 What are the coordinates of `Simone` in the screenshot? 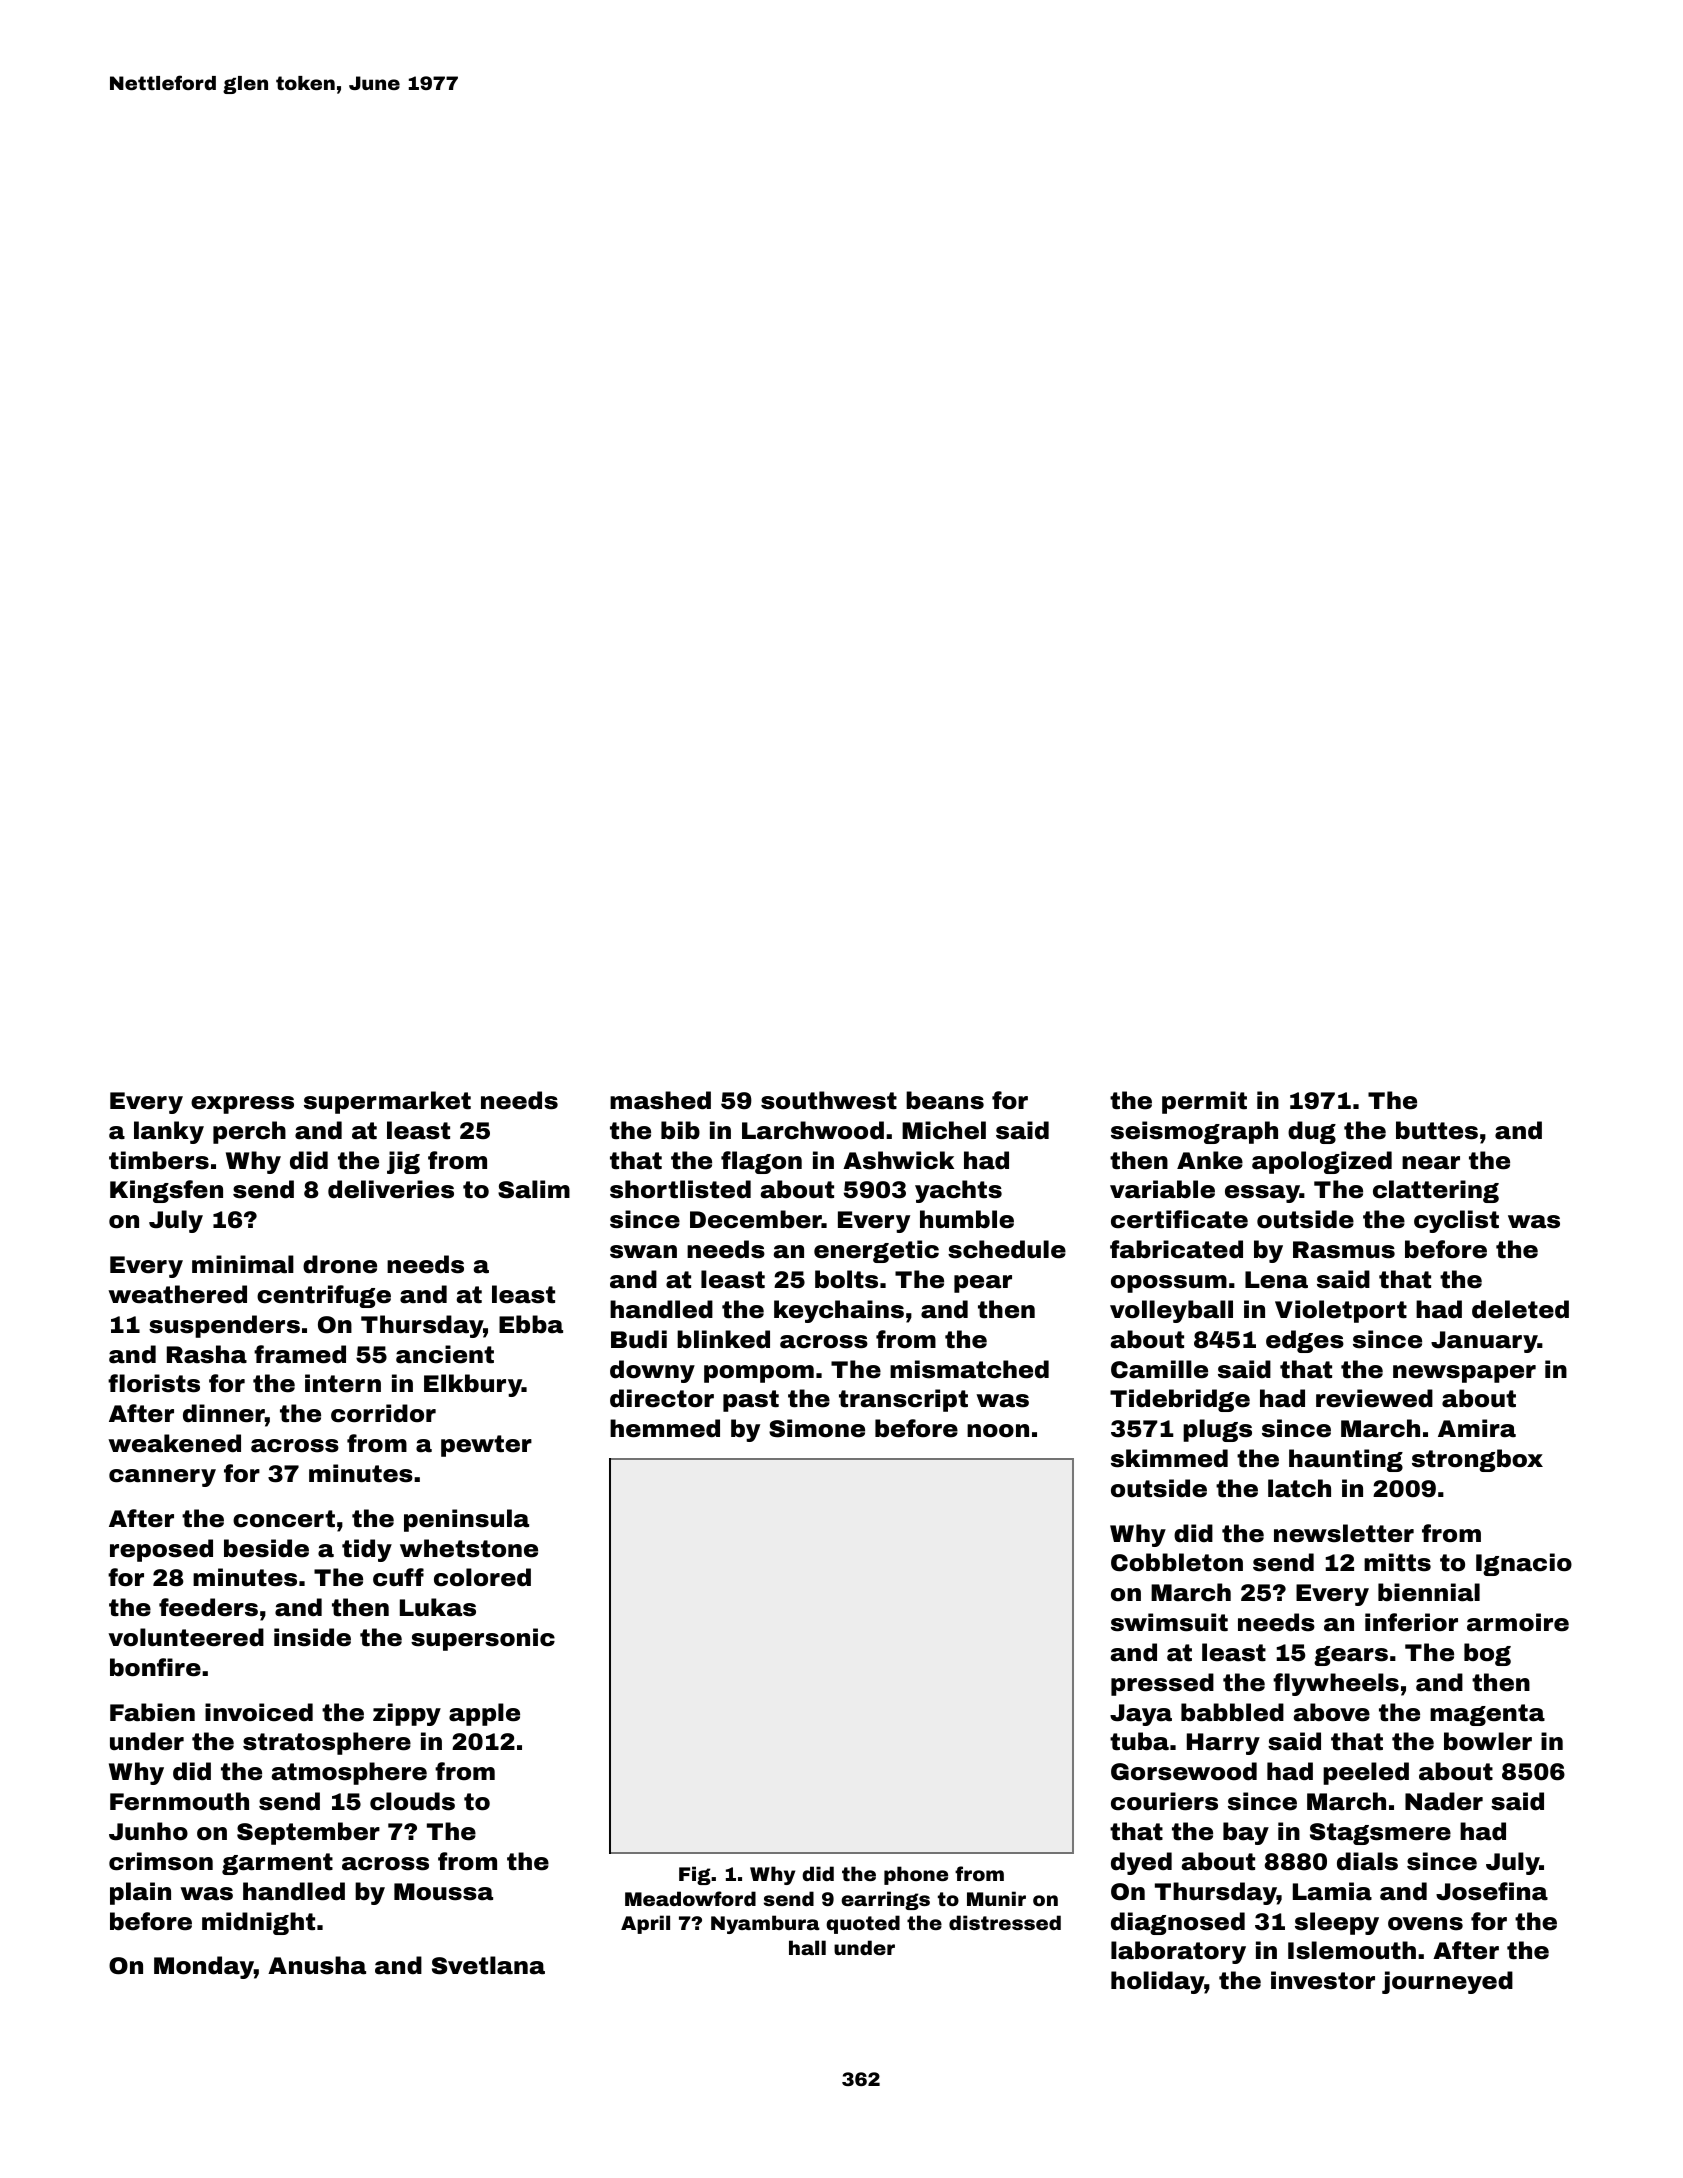 It's located at (817, 1428).
